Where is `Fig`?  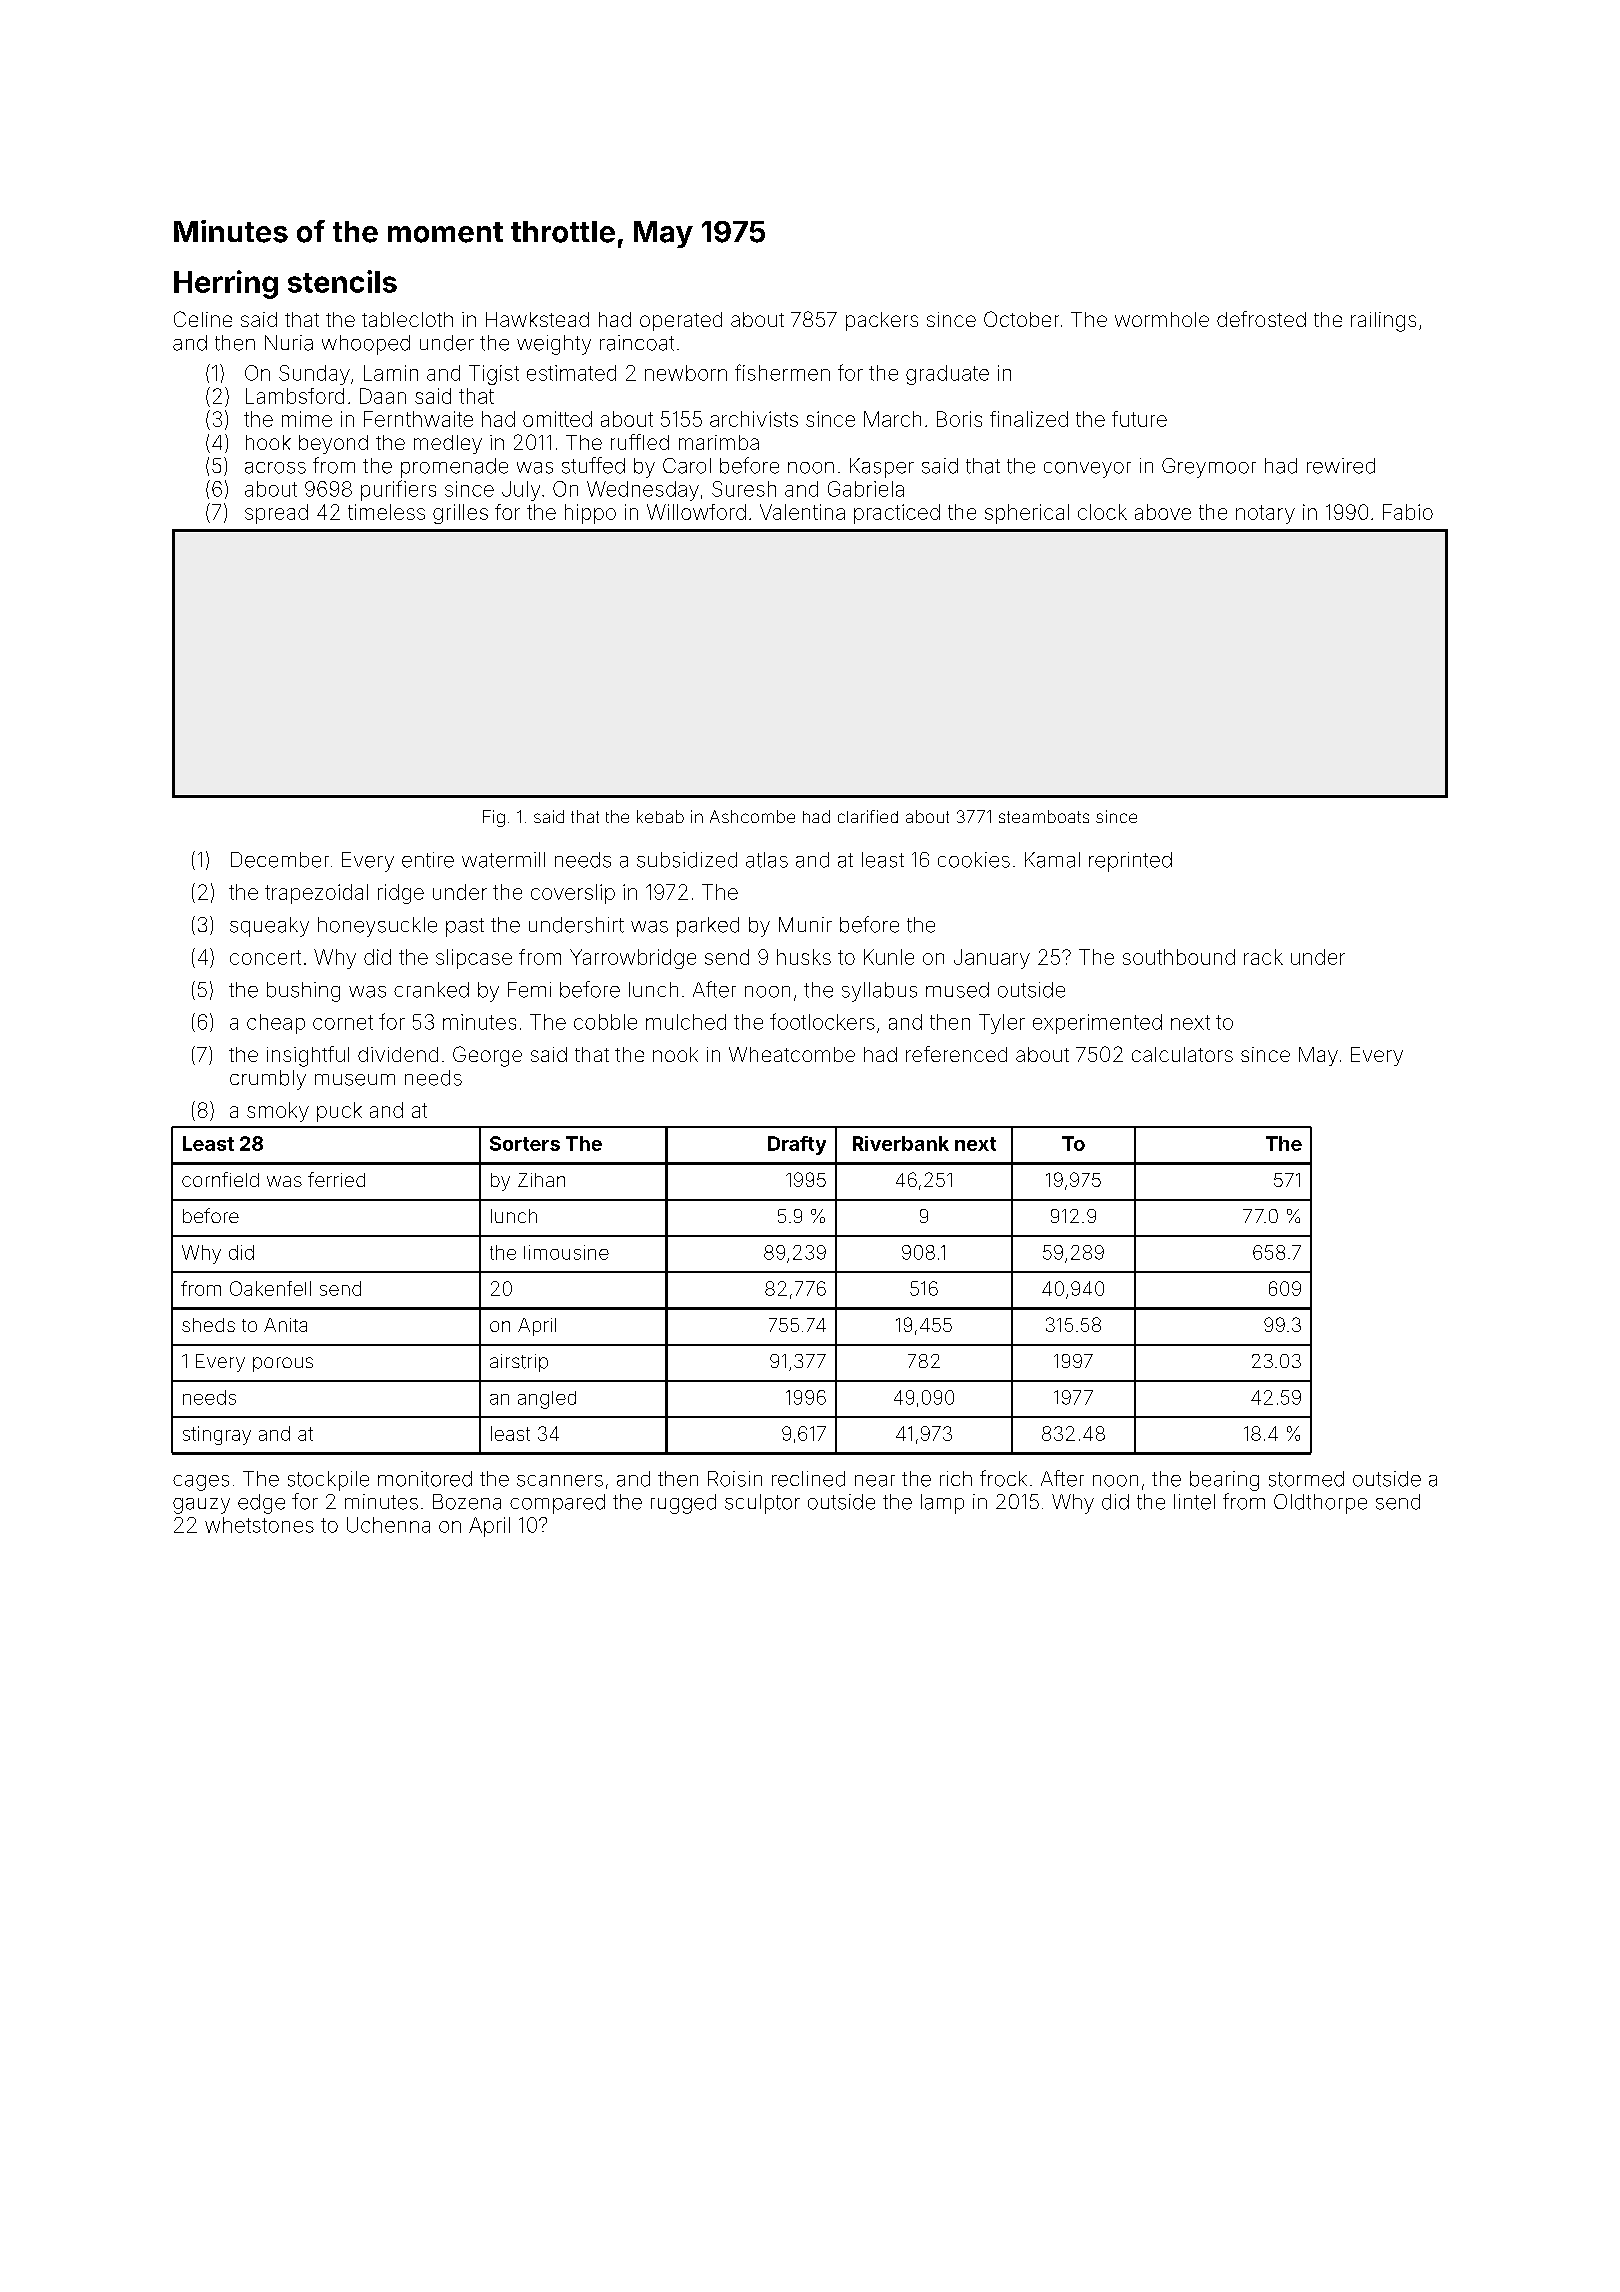
Fig is located at coordinates (494, 818).
